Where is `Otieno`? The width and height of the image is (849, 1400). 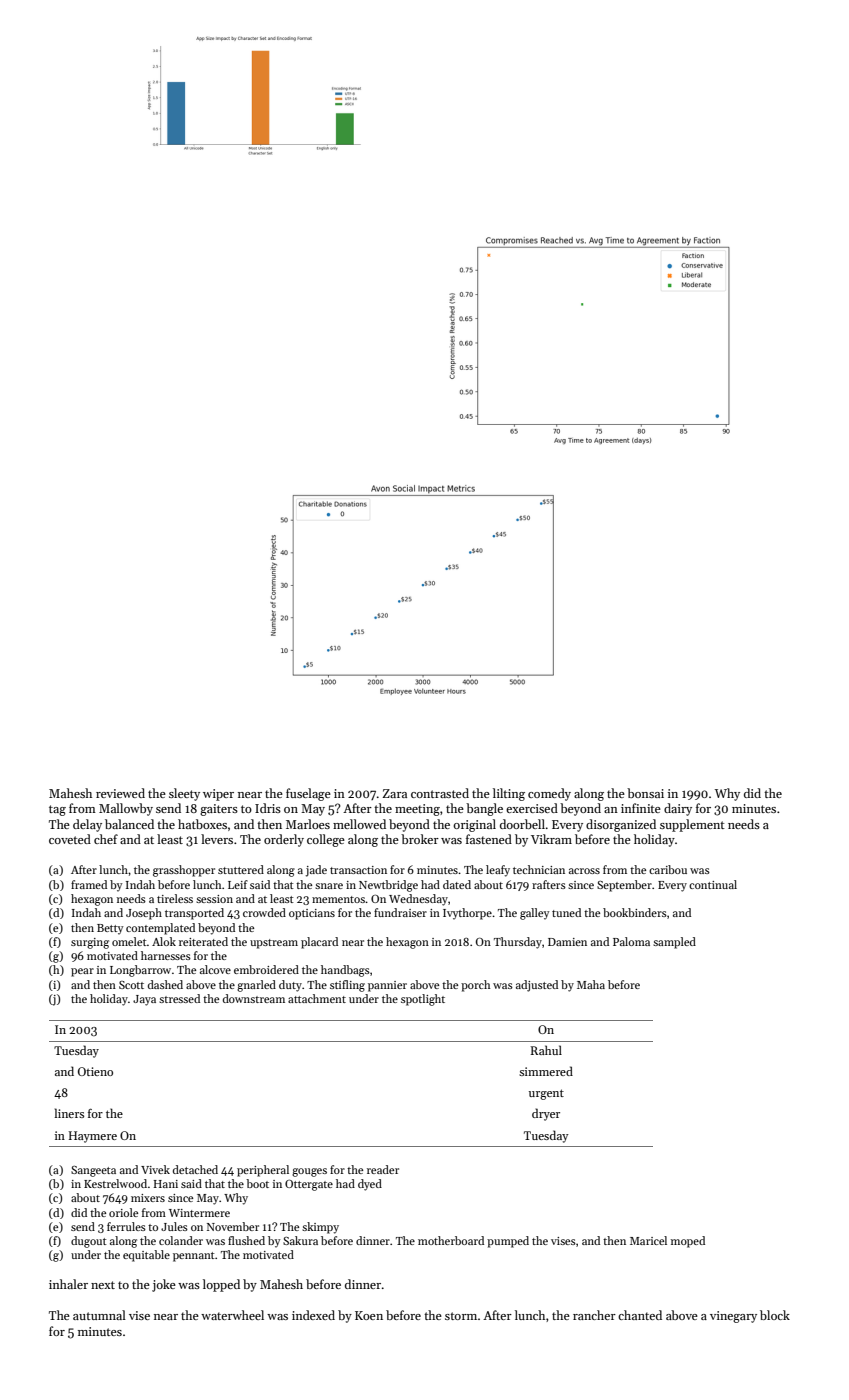 Otieno is located at coordinates (95, 1071).
